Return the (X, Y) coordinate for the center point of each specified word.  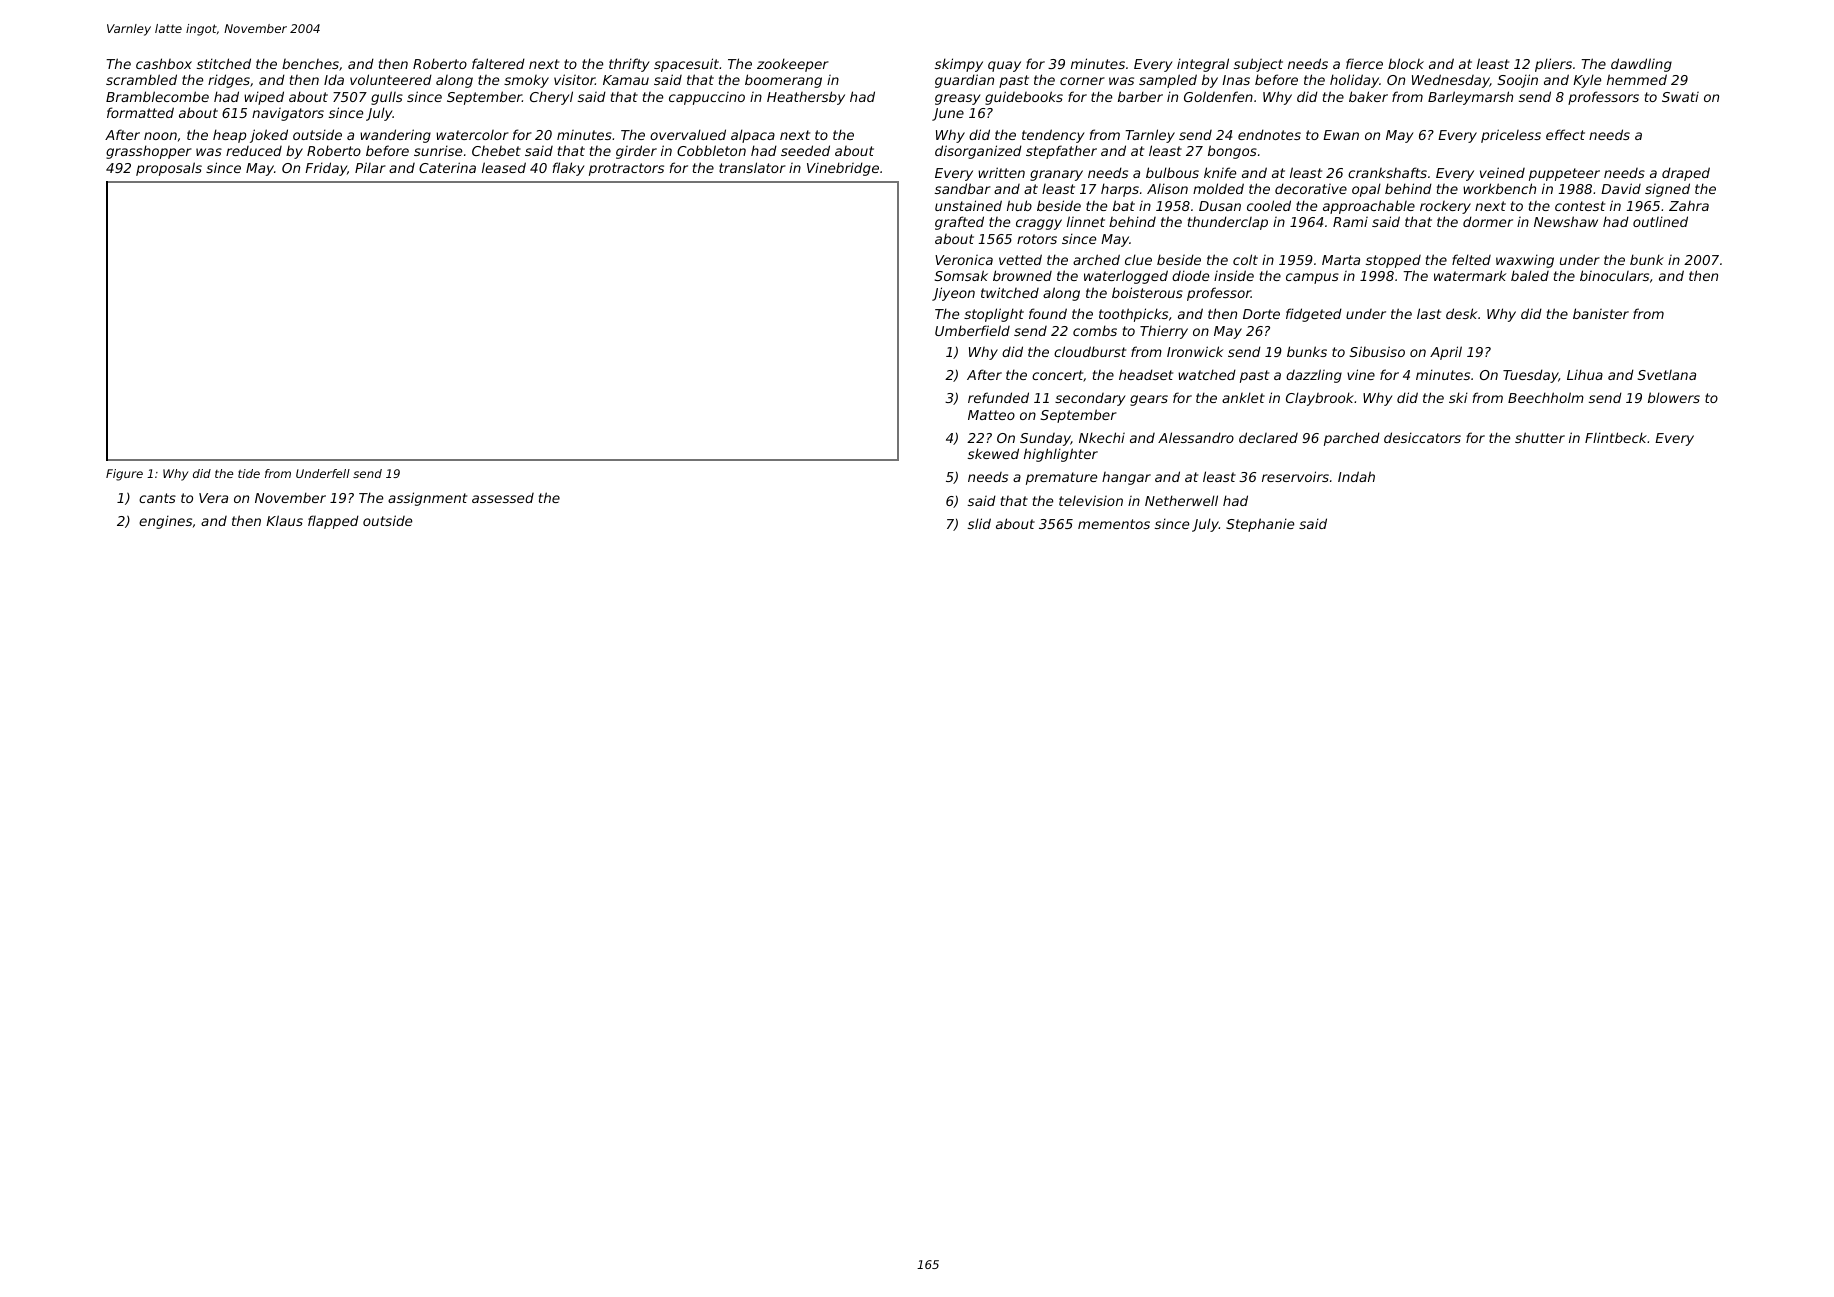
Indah (1356, 476)
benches (310, 64)
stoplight (994, 315)
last (1429, 313)
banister (1601, 313)
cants (157, 498)
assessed (503, 498)
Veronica (964, 260)
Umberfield (972, 330)
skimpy (959, 65)
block (1406, 63)
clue (1138, 259)
